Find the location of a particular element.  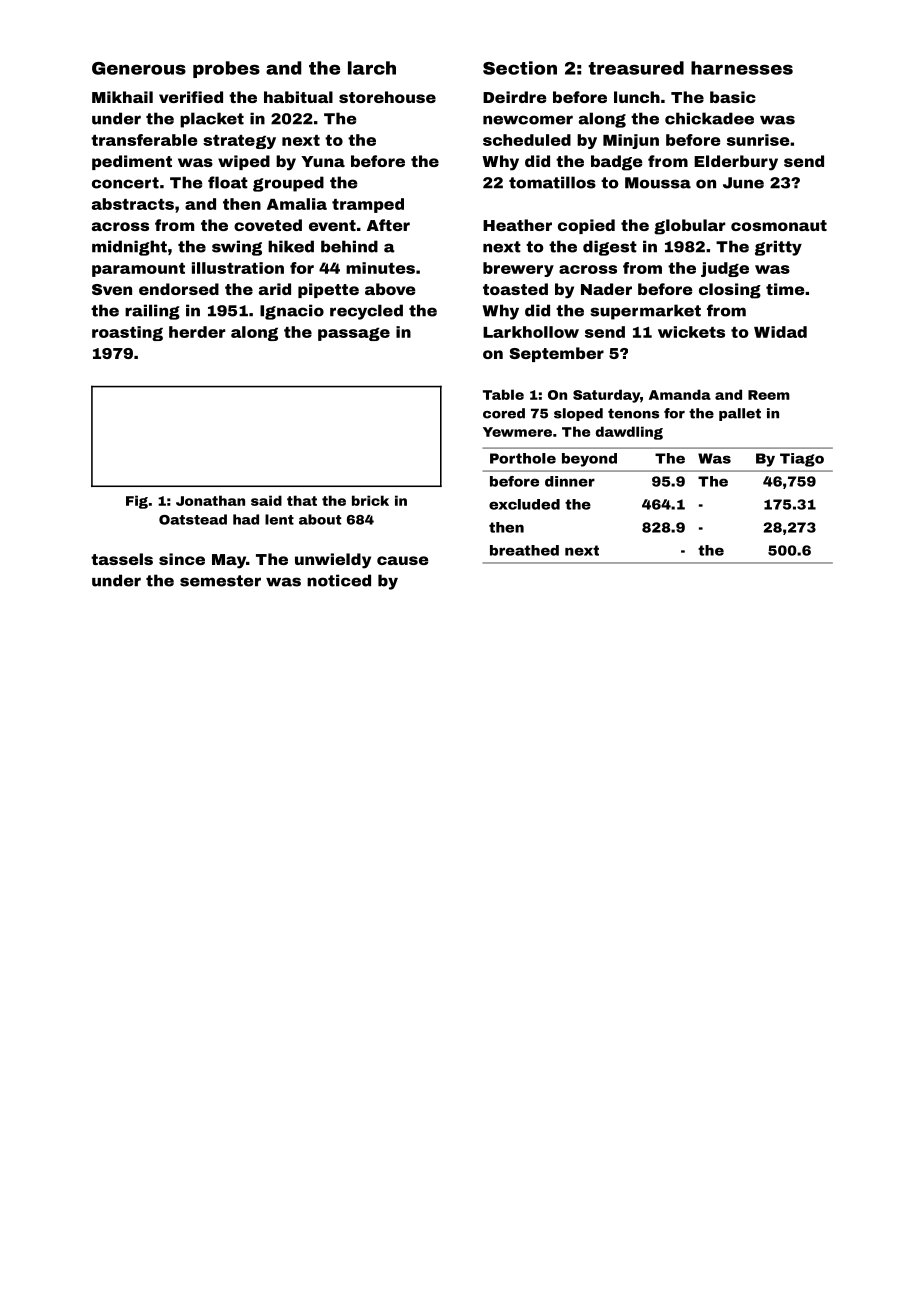

coveted is located at coordinates (268, 225).
